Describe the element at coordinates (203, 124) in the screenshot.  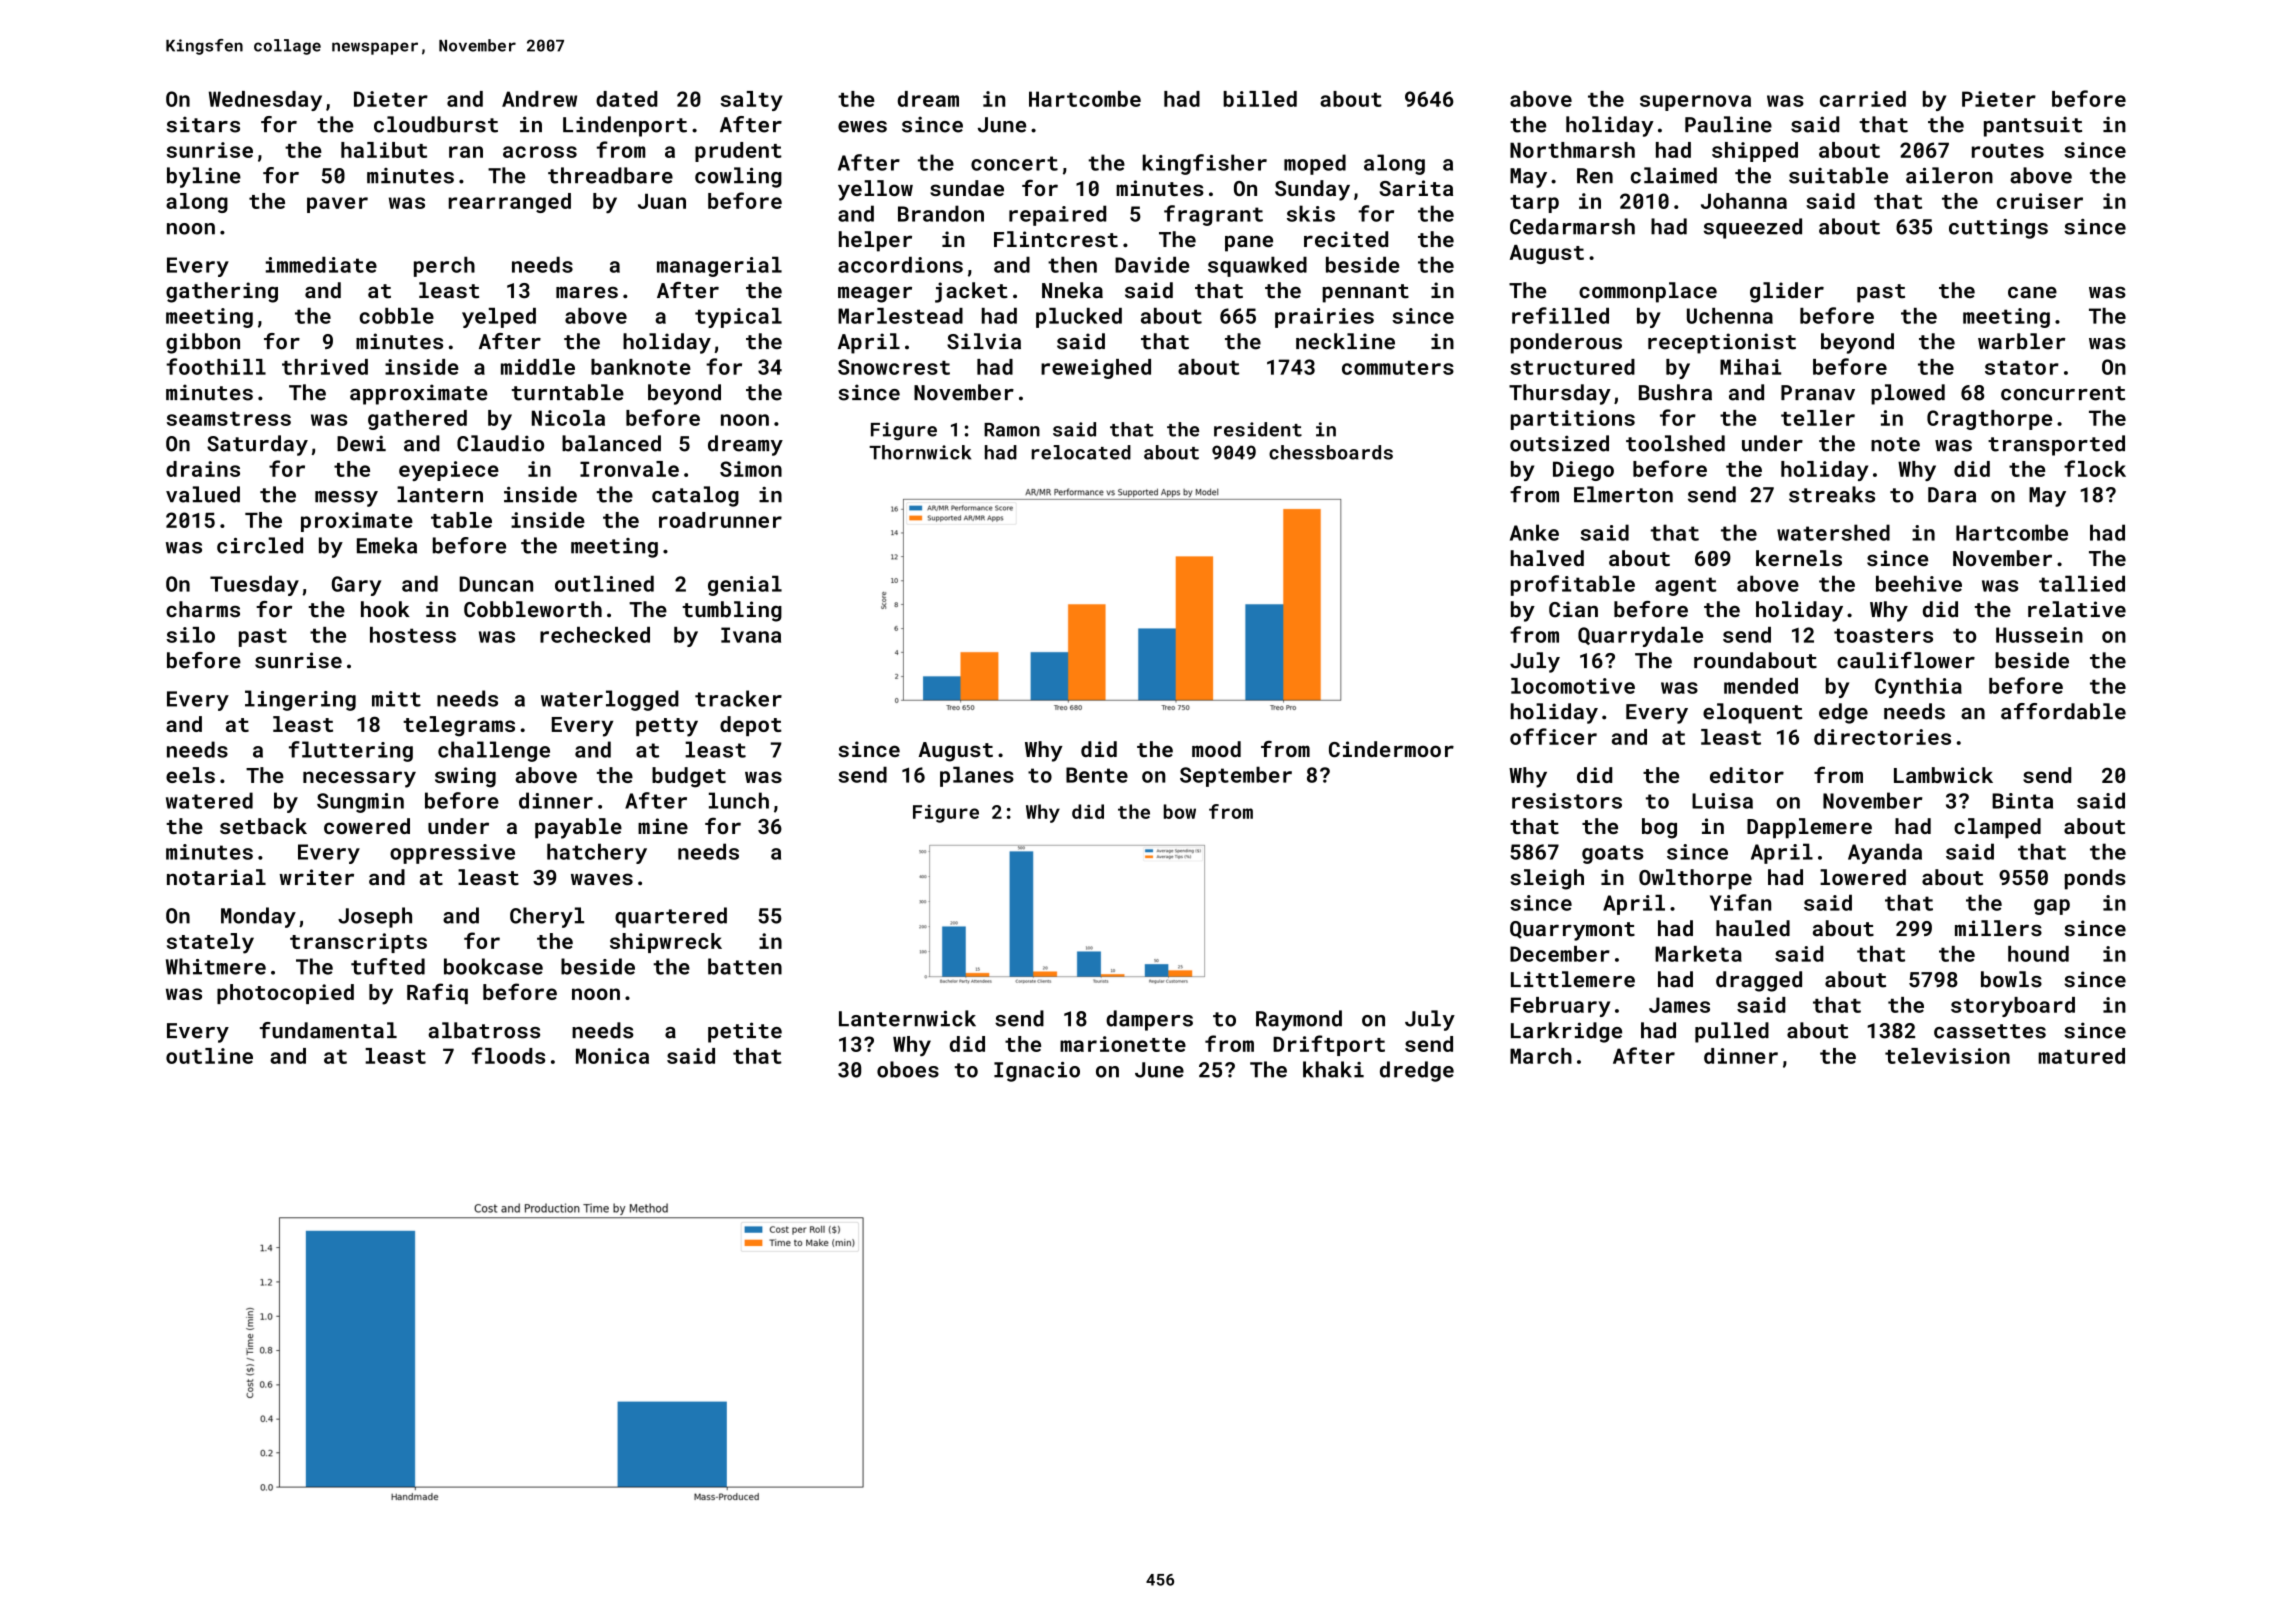
I see `sitars` at that location.
